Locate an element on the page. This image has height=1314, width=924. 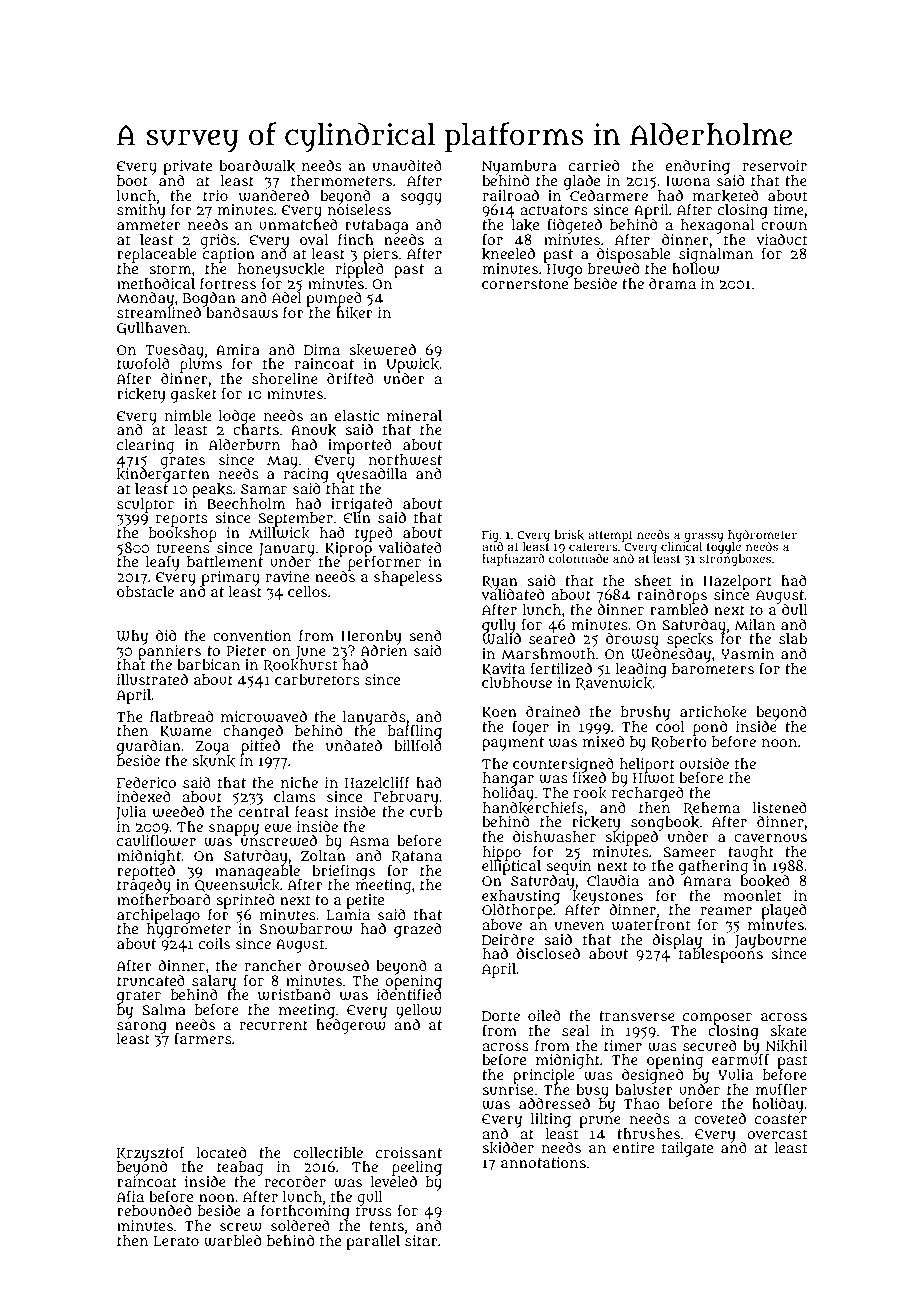
flatbread is located at coordinates (181, 716).
